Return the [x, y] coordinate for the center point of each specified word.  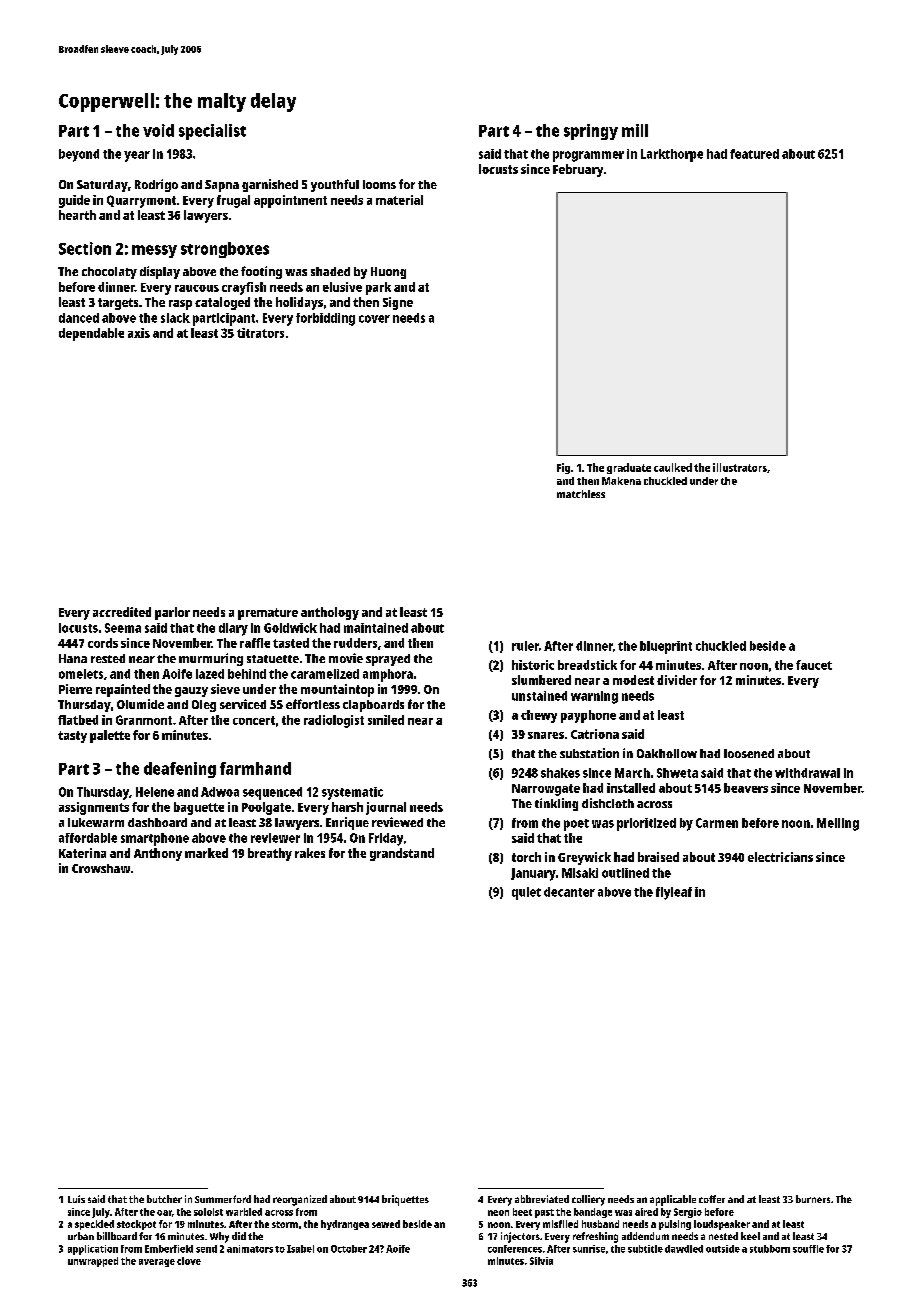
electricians [780, 857]
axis [139, 333]
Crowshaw [101, 868]
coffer [712, 1199]
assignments [94, 808]
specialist [212, 132]
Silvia [541, 1261]
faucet [814, 665]
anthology [330, 613]
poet [576, 825]
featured [754, 154]
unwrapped [93, 1262]
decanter [569, 892]
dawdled [684, 1249]
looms [379, 184]
